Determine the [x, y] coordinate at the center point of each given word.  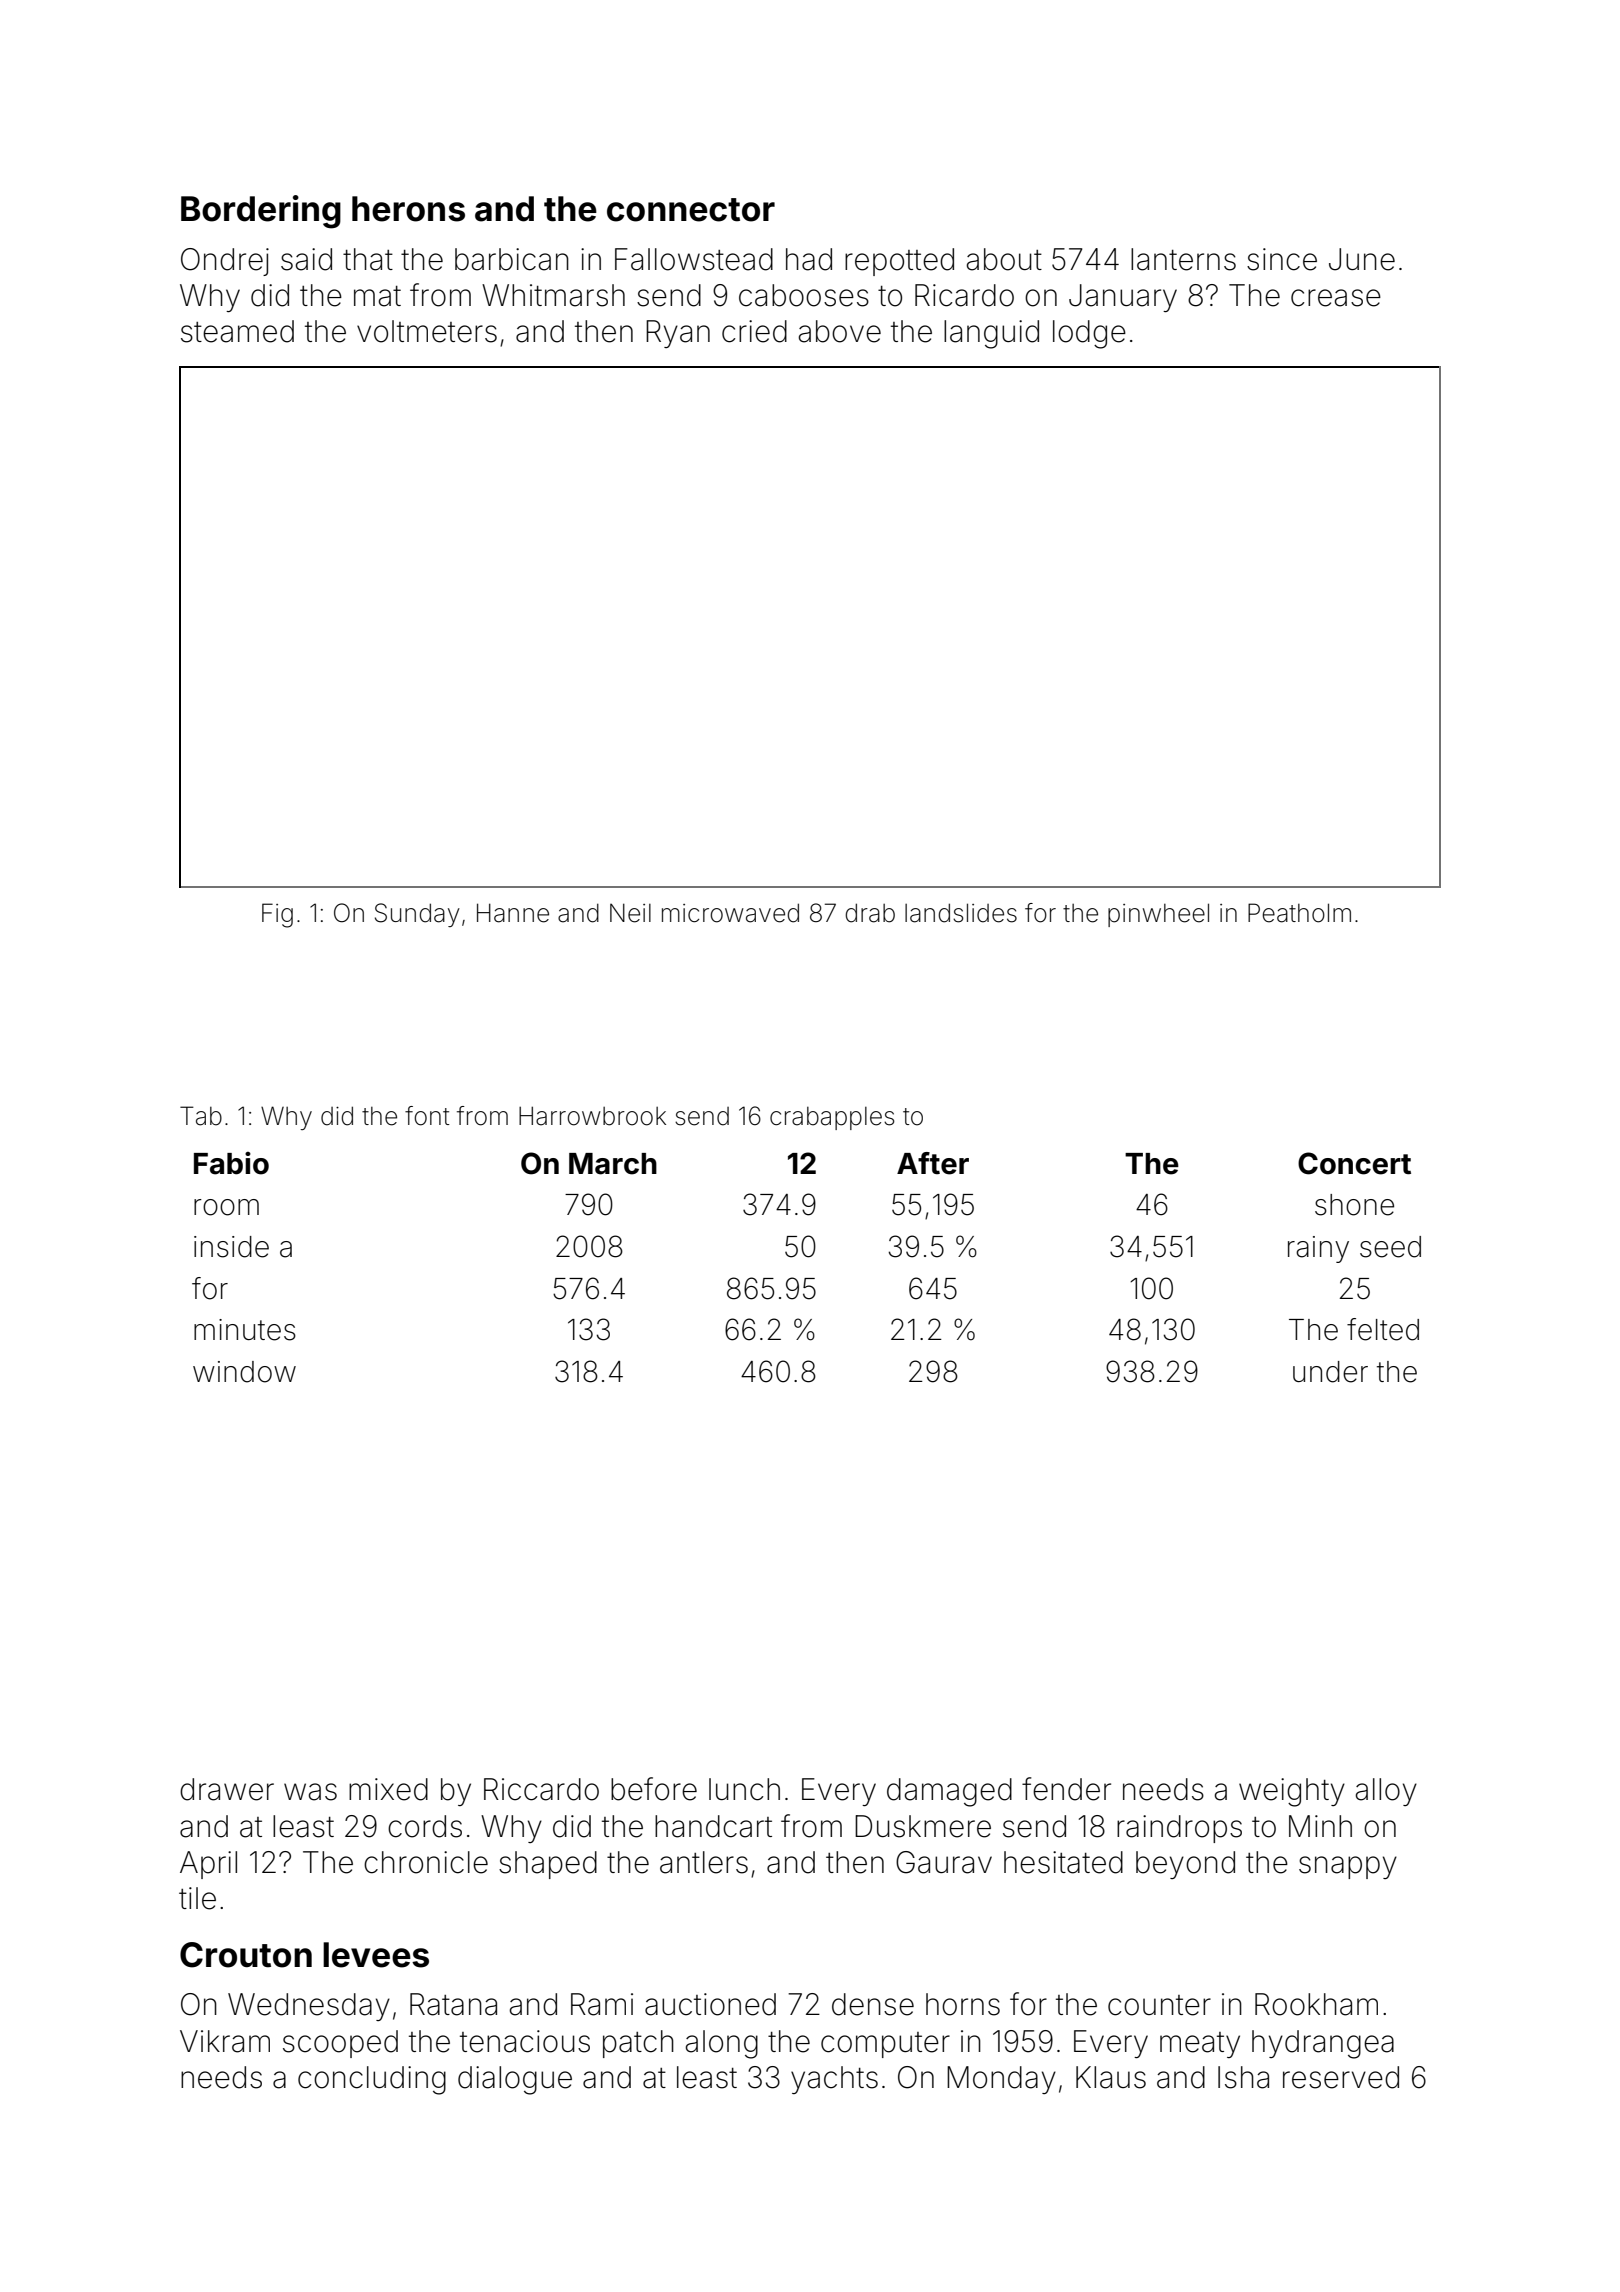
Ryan [678, 334]
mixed [388, 1789]
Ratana [453, 2004]
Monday [1001, 2080]
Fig [277, 915]
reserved [1341, 2077]
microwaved [730, 913]
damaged [949, 1792]
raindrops [1179, 1829]
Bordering [261, 212]
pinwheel [1158, 915]
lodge [1089, 334]
